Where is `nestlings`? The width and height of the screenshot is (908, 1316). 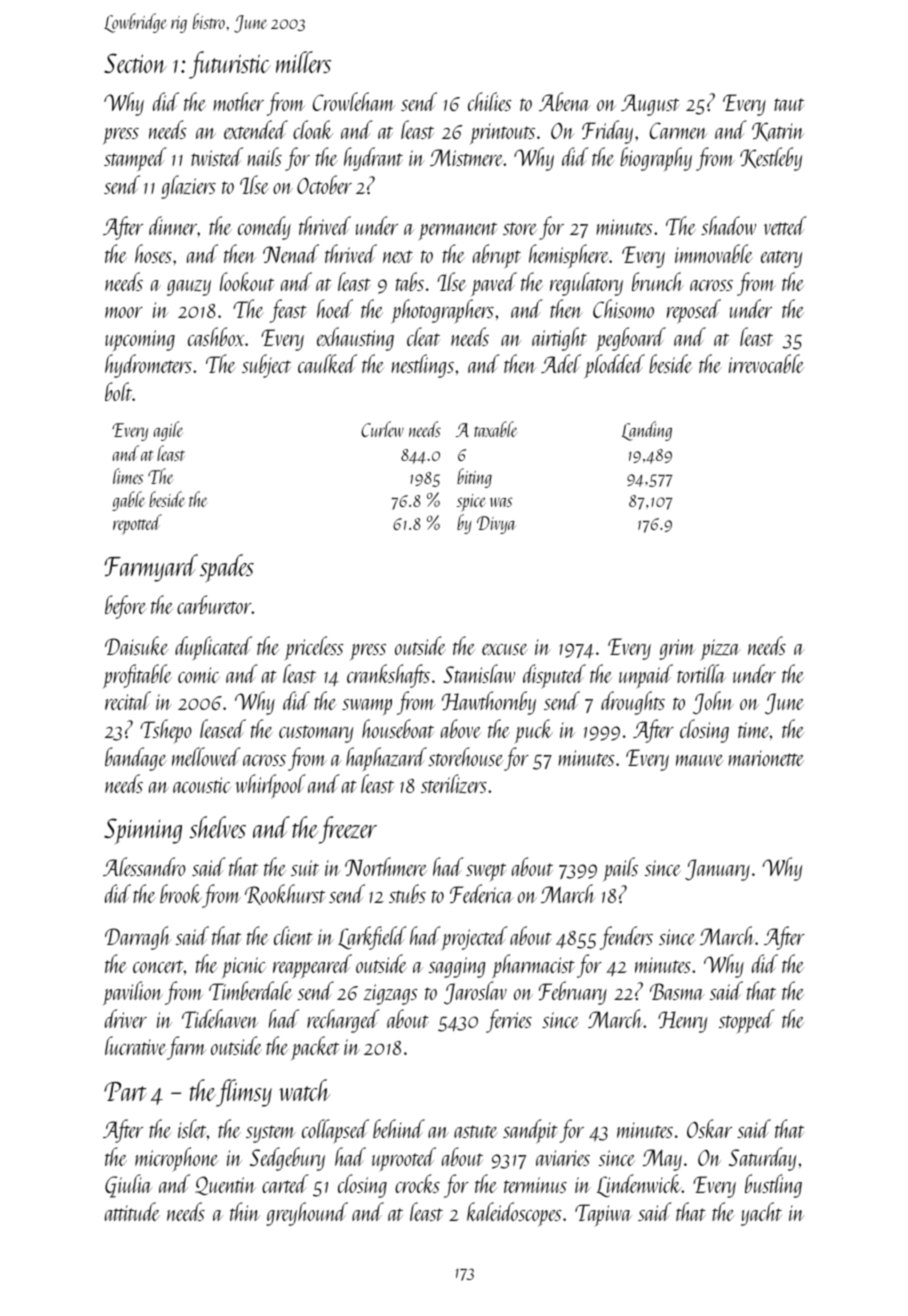 nestlings is located at coordinates (422, 366).
